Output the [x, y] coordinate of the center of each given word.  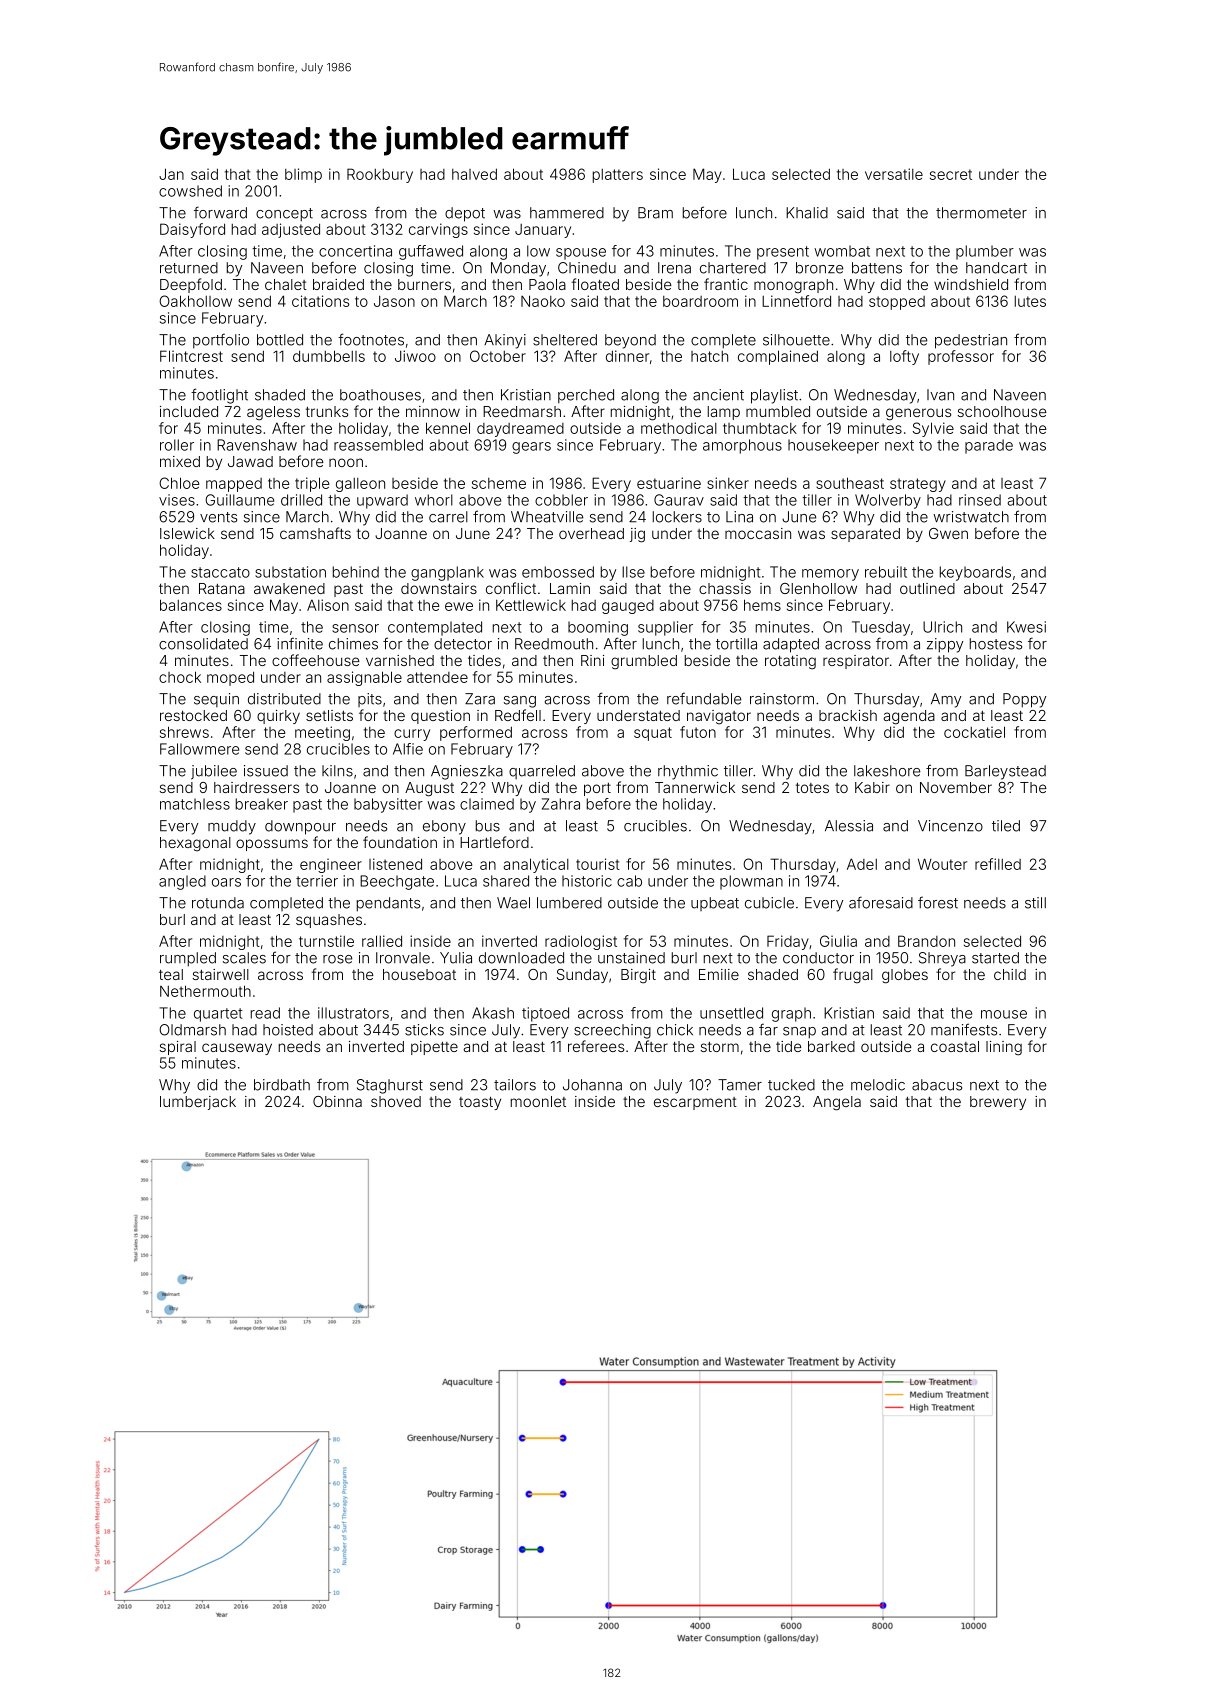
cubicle [769, 903]
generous [918, 414]
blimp [303, 175]
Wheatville [547, 517]
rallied [382, 941]
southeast [850, 483]
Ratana [222, 588]
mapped [234, 485]
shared [506, 881]
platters [618, 176]
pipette [434, 1048]
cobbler [561, 500]
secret [951, 174]
